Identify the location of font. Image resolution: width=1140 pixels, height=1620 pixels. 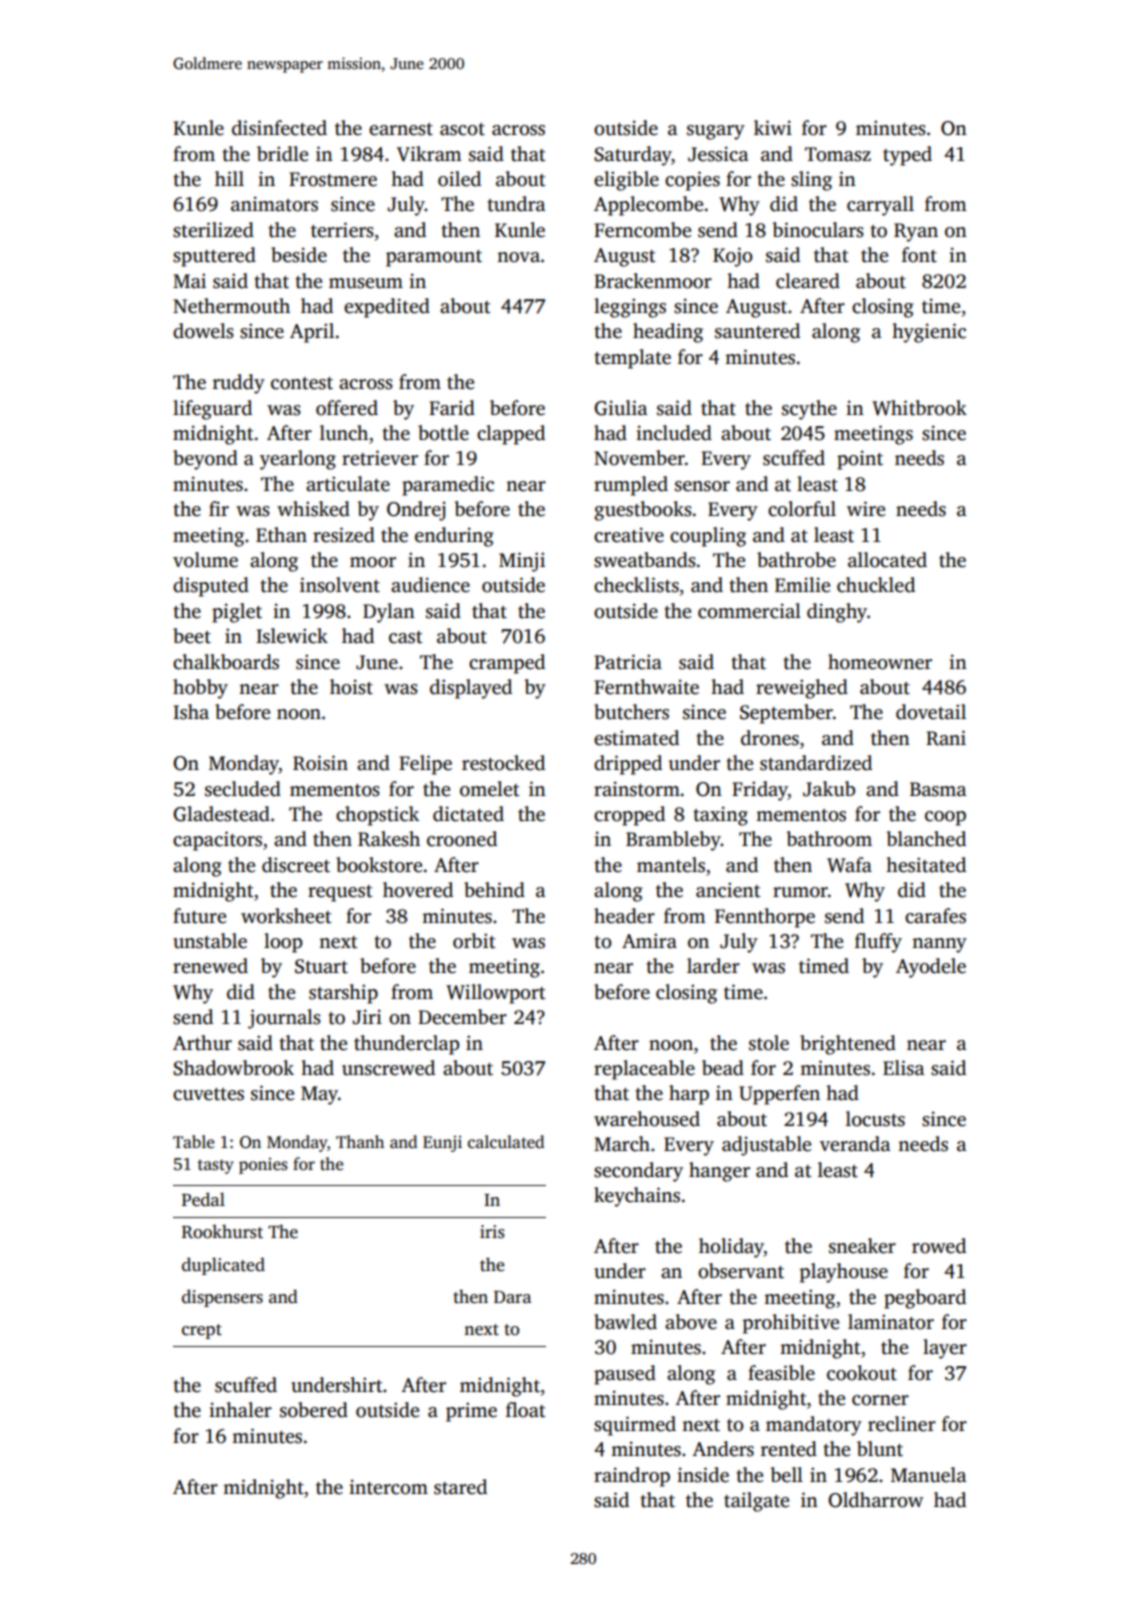
(919, 255).
